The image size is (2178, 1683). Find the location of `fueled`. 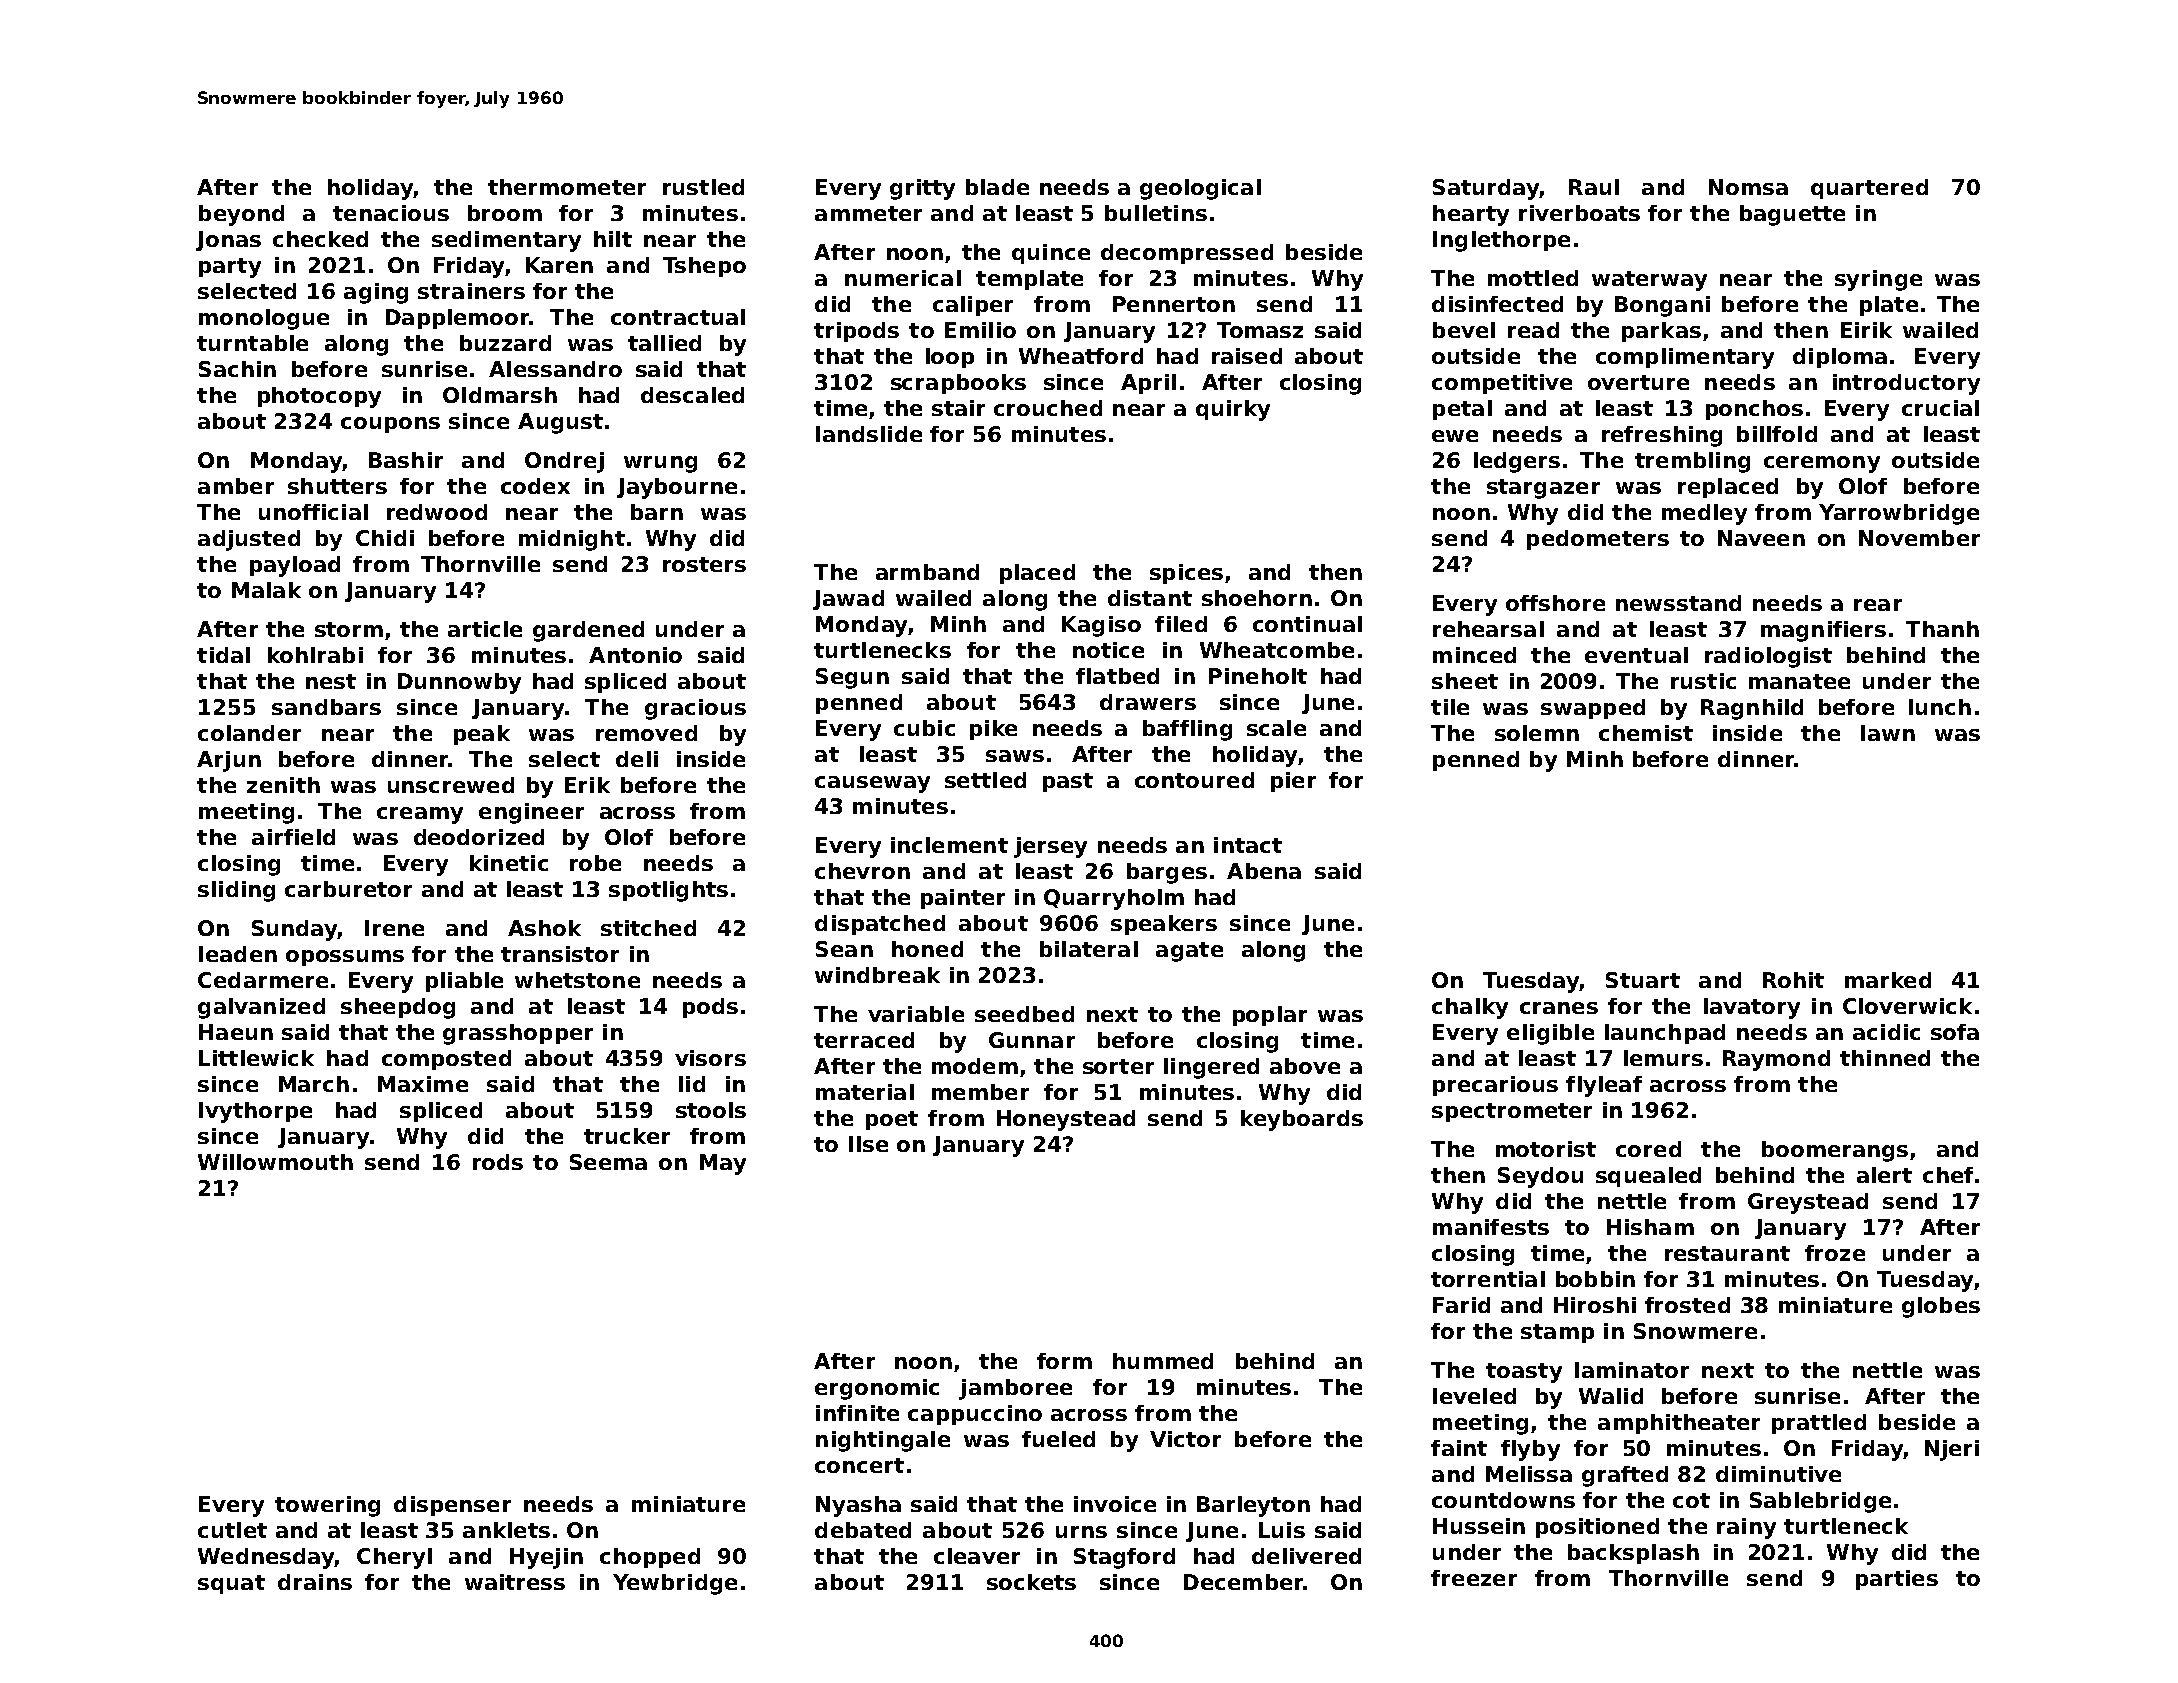

fueled is located at coordinates (1058, 1439).
